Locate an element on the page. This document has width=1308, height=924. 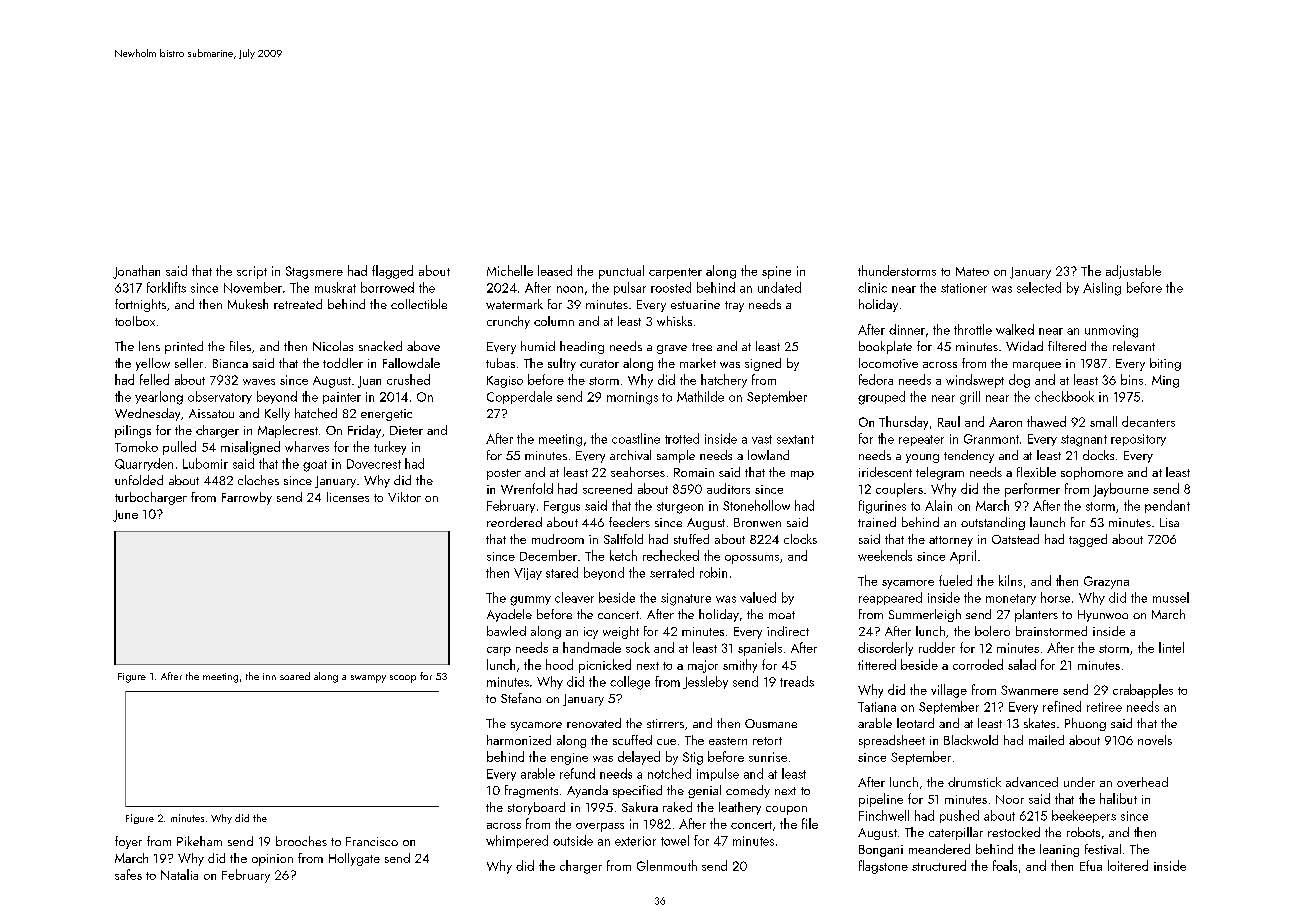
Hollygate is located at coordinates (354, 859).
